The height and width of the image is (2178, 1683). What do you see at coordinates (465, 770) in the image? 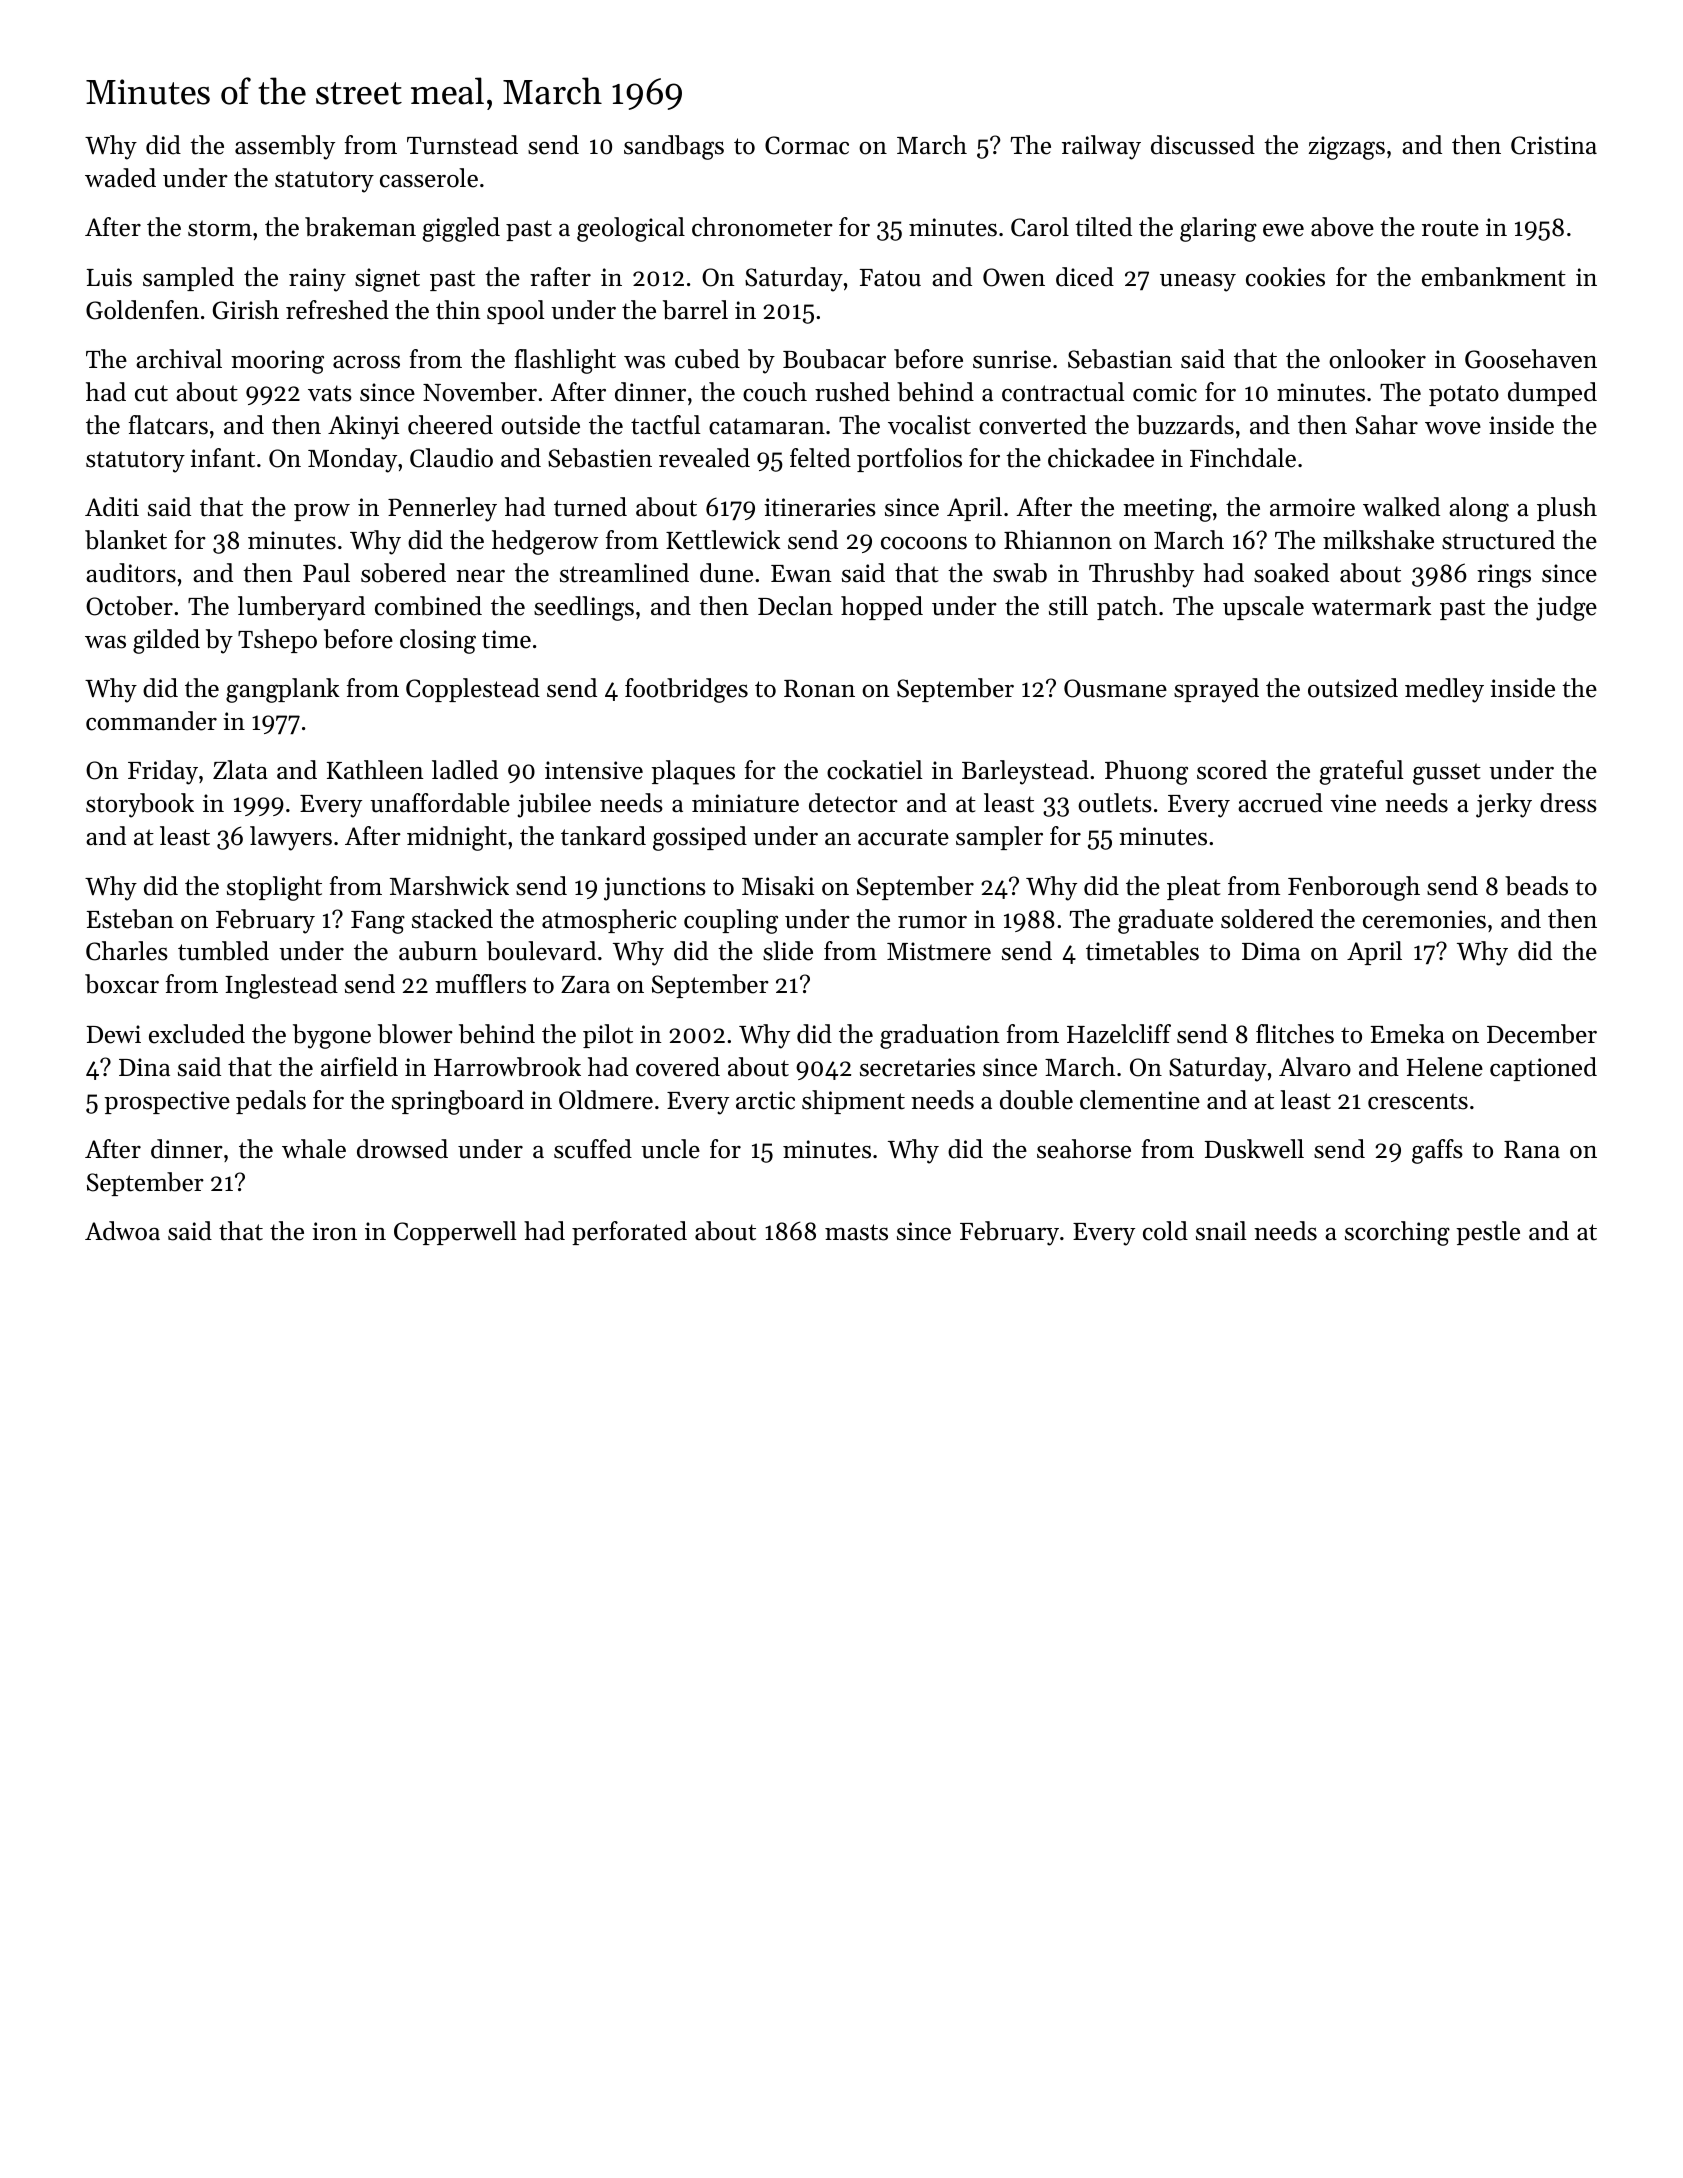
I see `ladled` at bounding box center [465, 770].
